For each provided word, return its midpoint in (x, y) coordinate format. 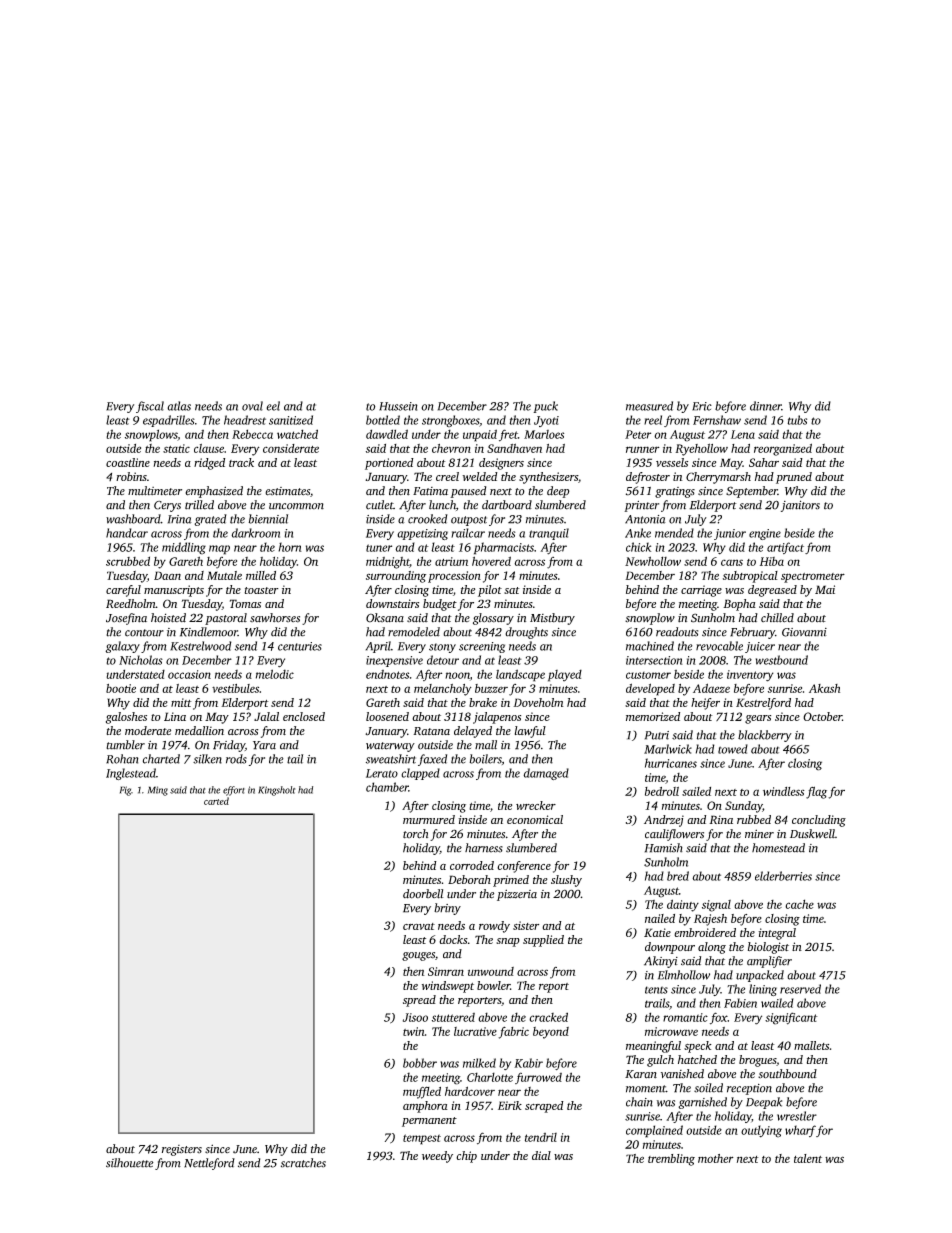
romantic (685, 1017)
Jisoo (415, 1017)
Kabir (528, 1063)
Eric (702, 406)
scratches (303, 1163)
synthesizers (548, 478)
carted (216, 801)
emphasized (214, 492)
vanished (682, 1074)
